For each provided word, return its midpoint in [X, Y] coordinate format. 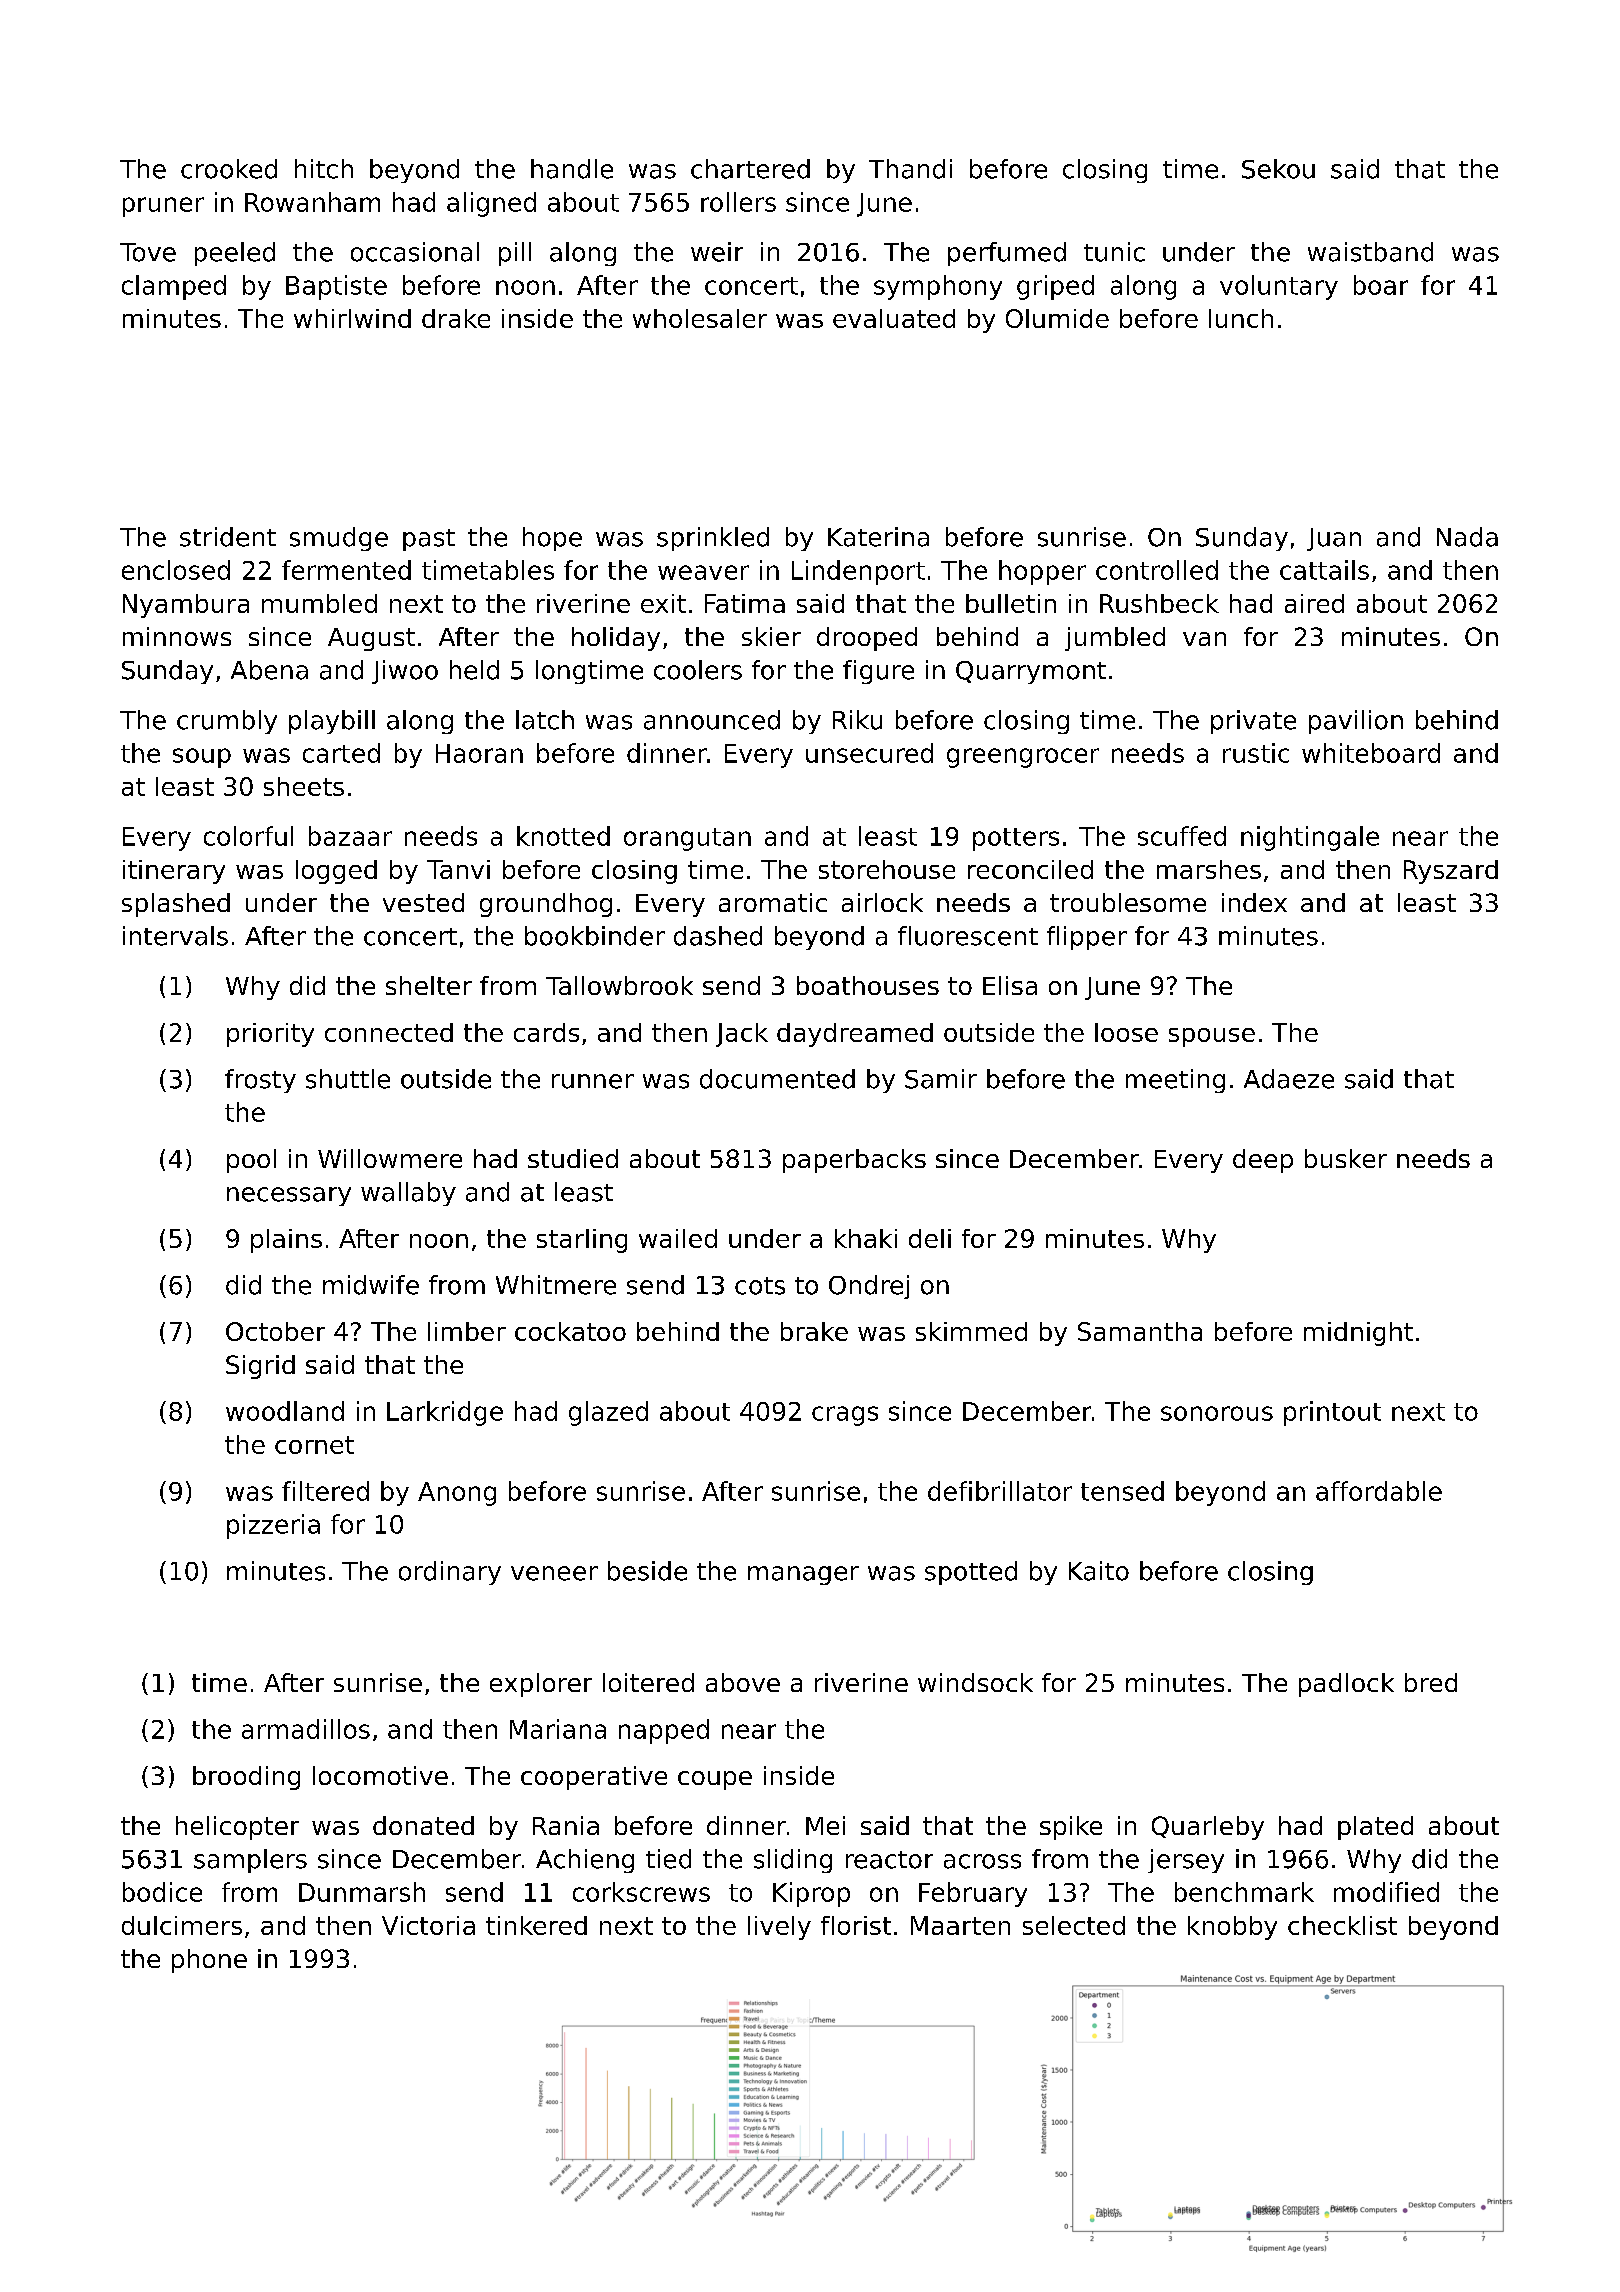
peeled [235, 254]
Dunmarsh [362, 1892]
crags [845, 1416]
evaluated [894, 318]
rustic [1256, 753]
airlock [882, 902]
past [429, 540]
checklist [1342, 1925]
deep [1263, 1161]
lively [779, 1928]
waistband [1370, 252]
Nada [1467, 537]
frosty [260, 1081]
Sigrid [260, 1367]
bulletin [1011, 603]
